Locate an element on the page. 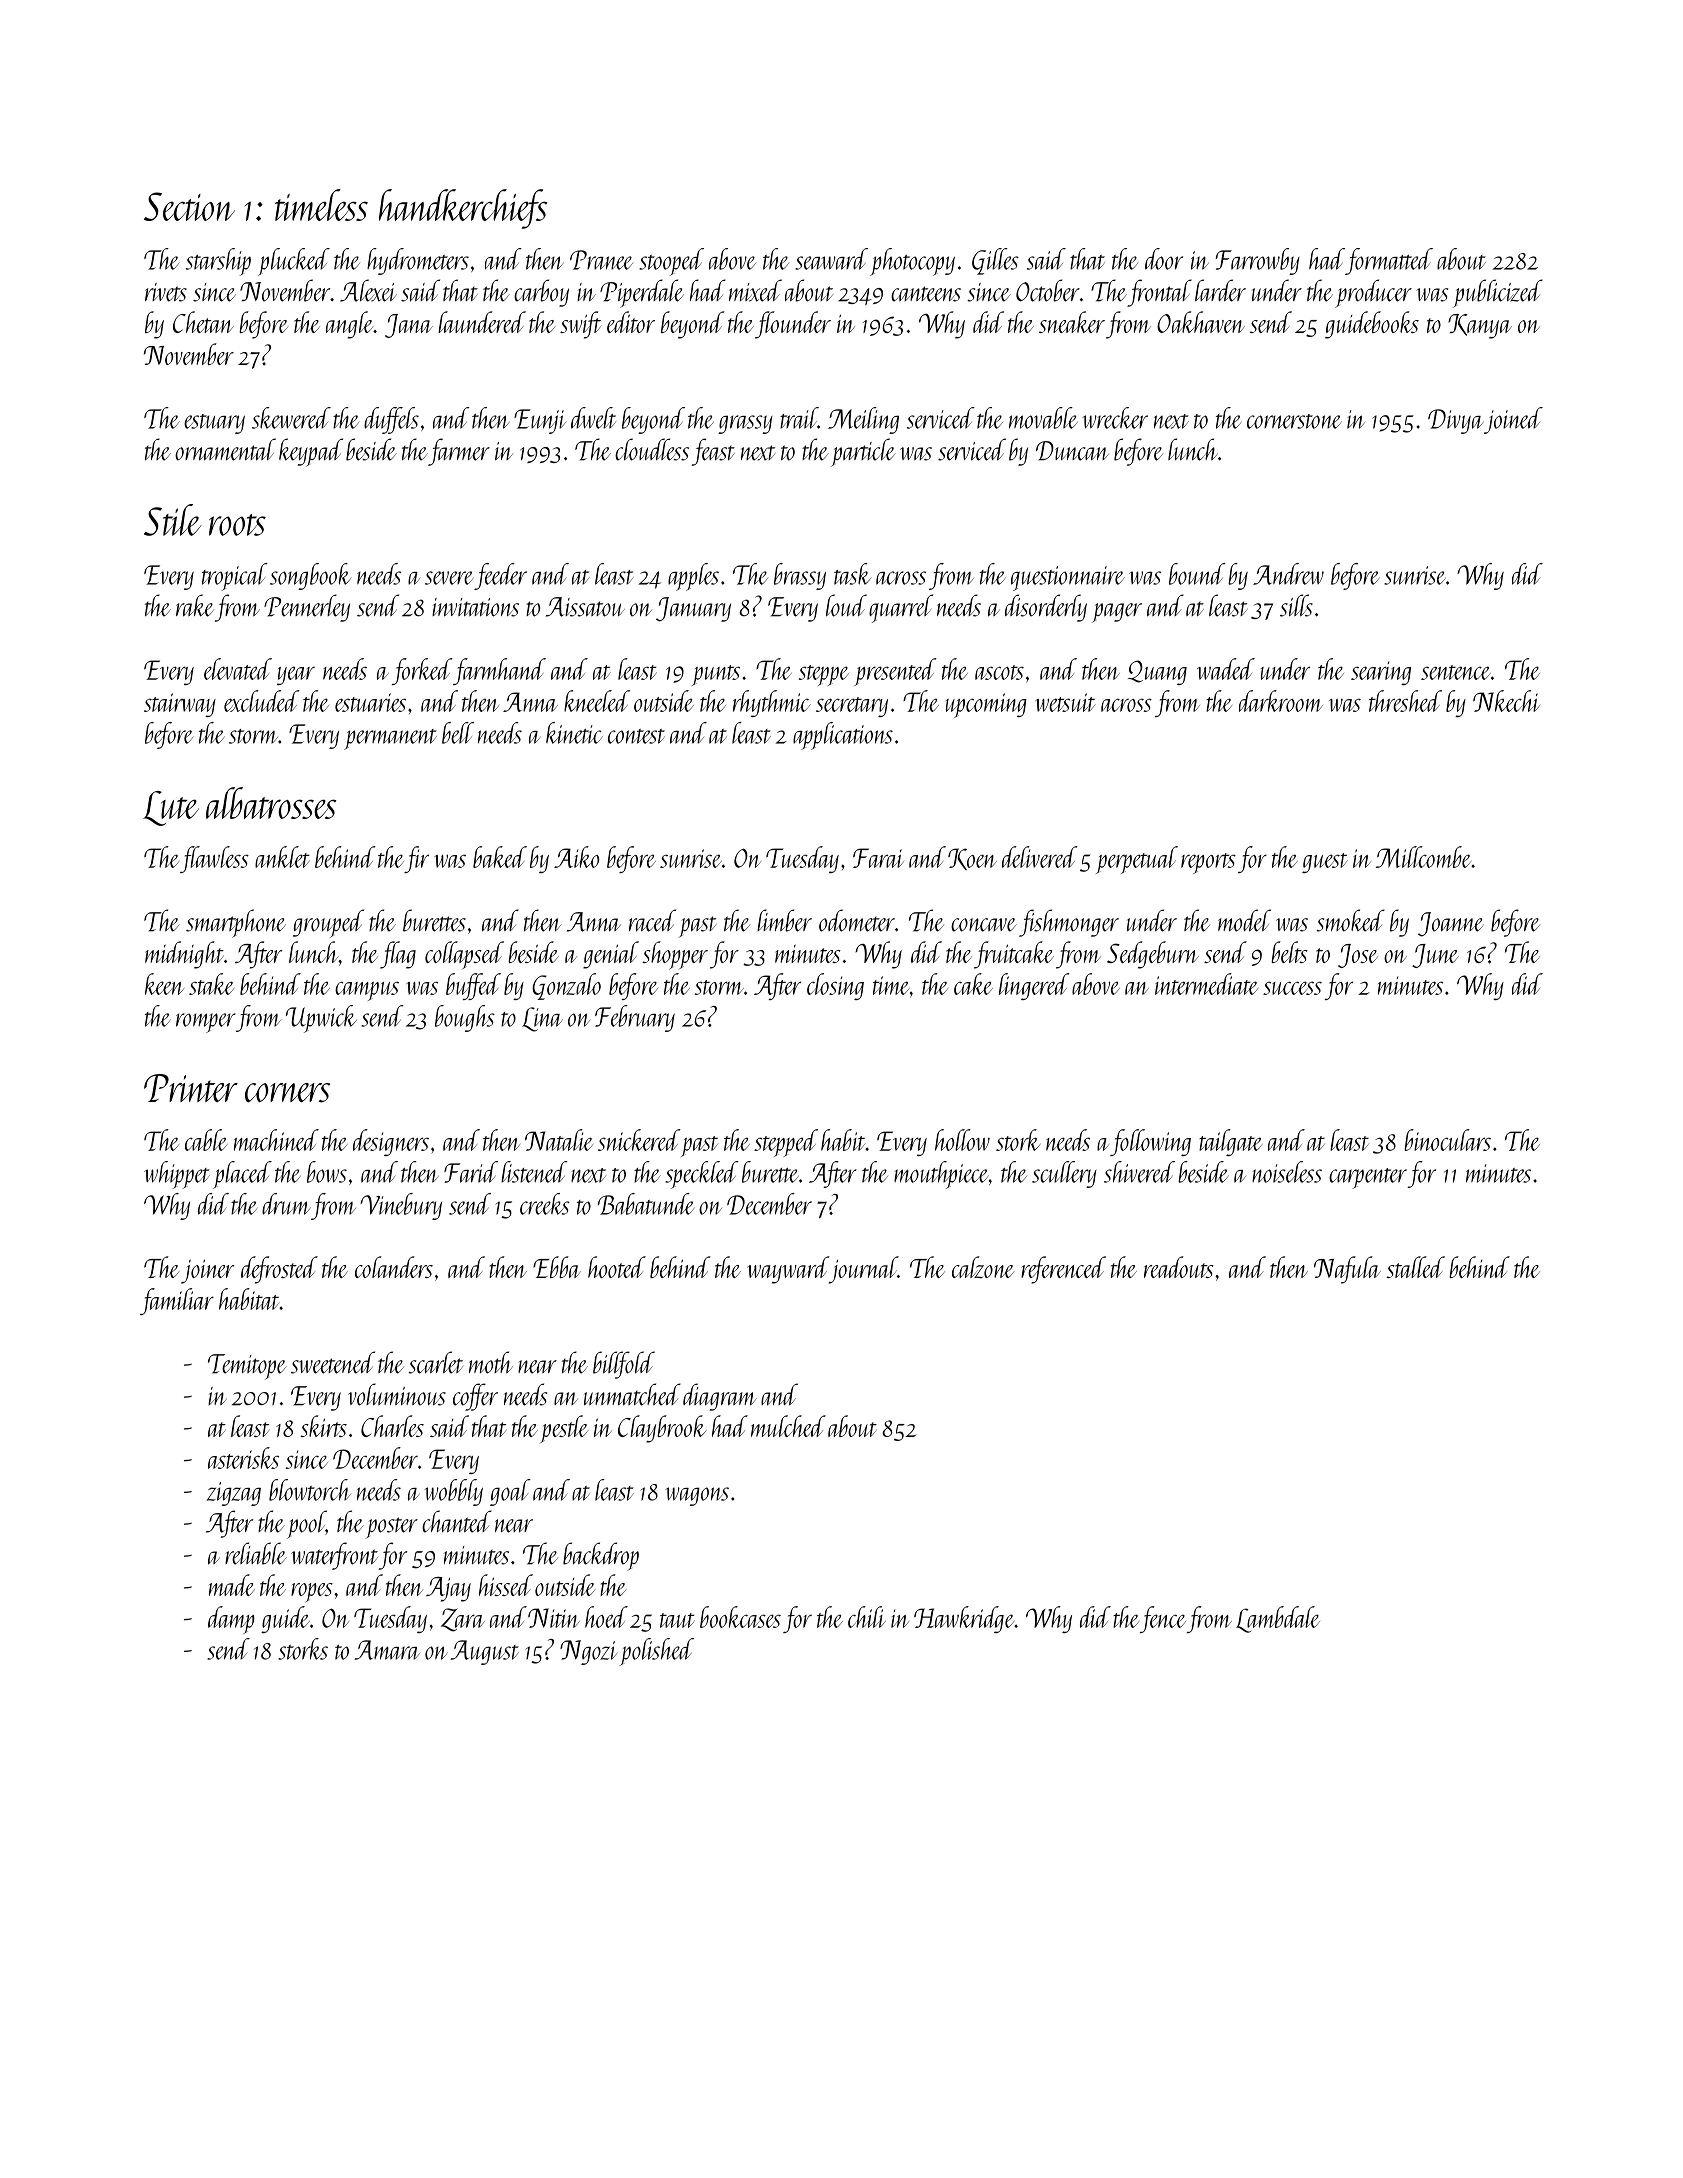 The height and width of the document is (2178, 1683). boughs is located at coordinates (465, 1018).
